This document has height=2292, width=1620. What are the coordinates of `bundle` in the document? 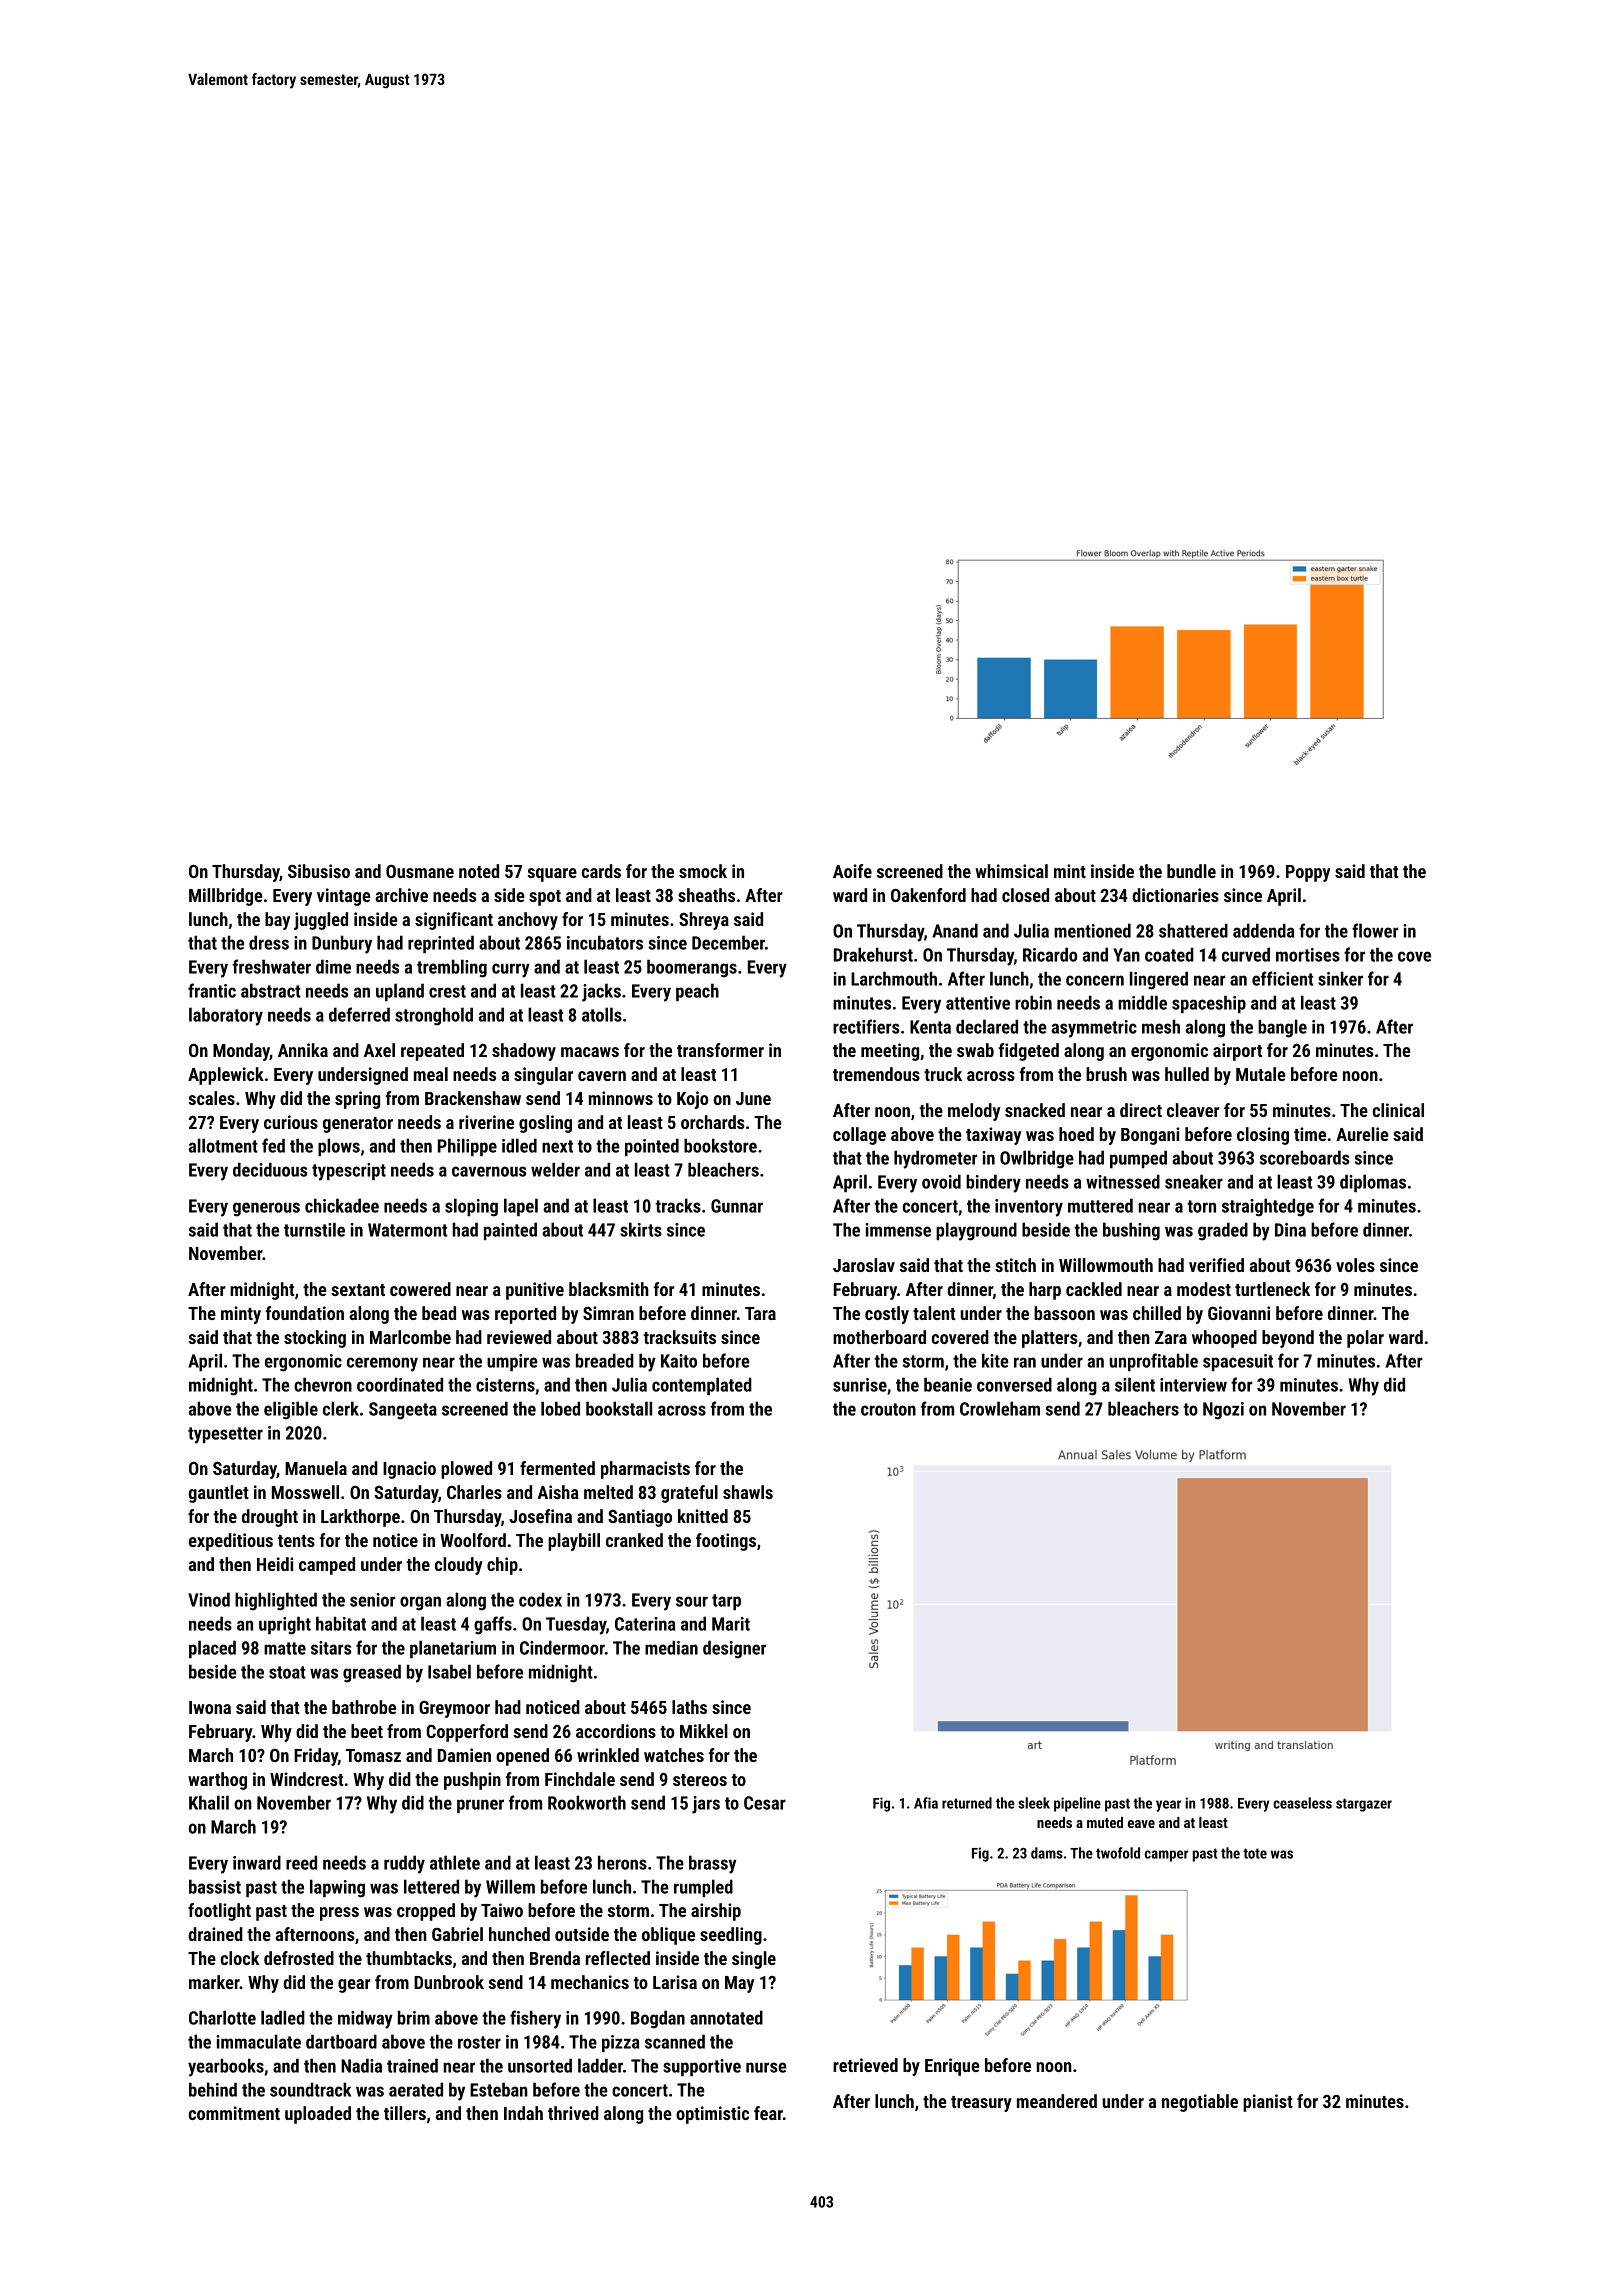 It's located at (1191, 871).
